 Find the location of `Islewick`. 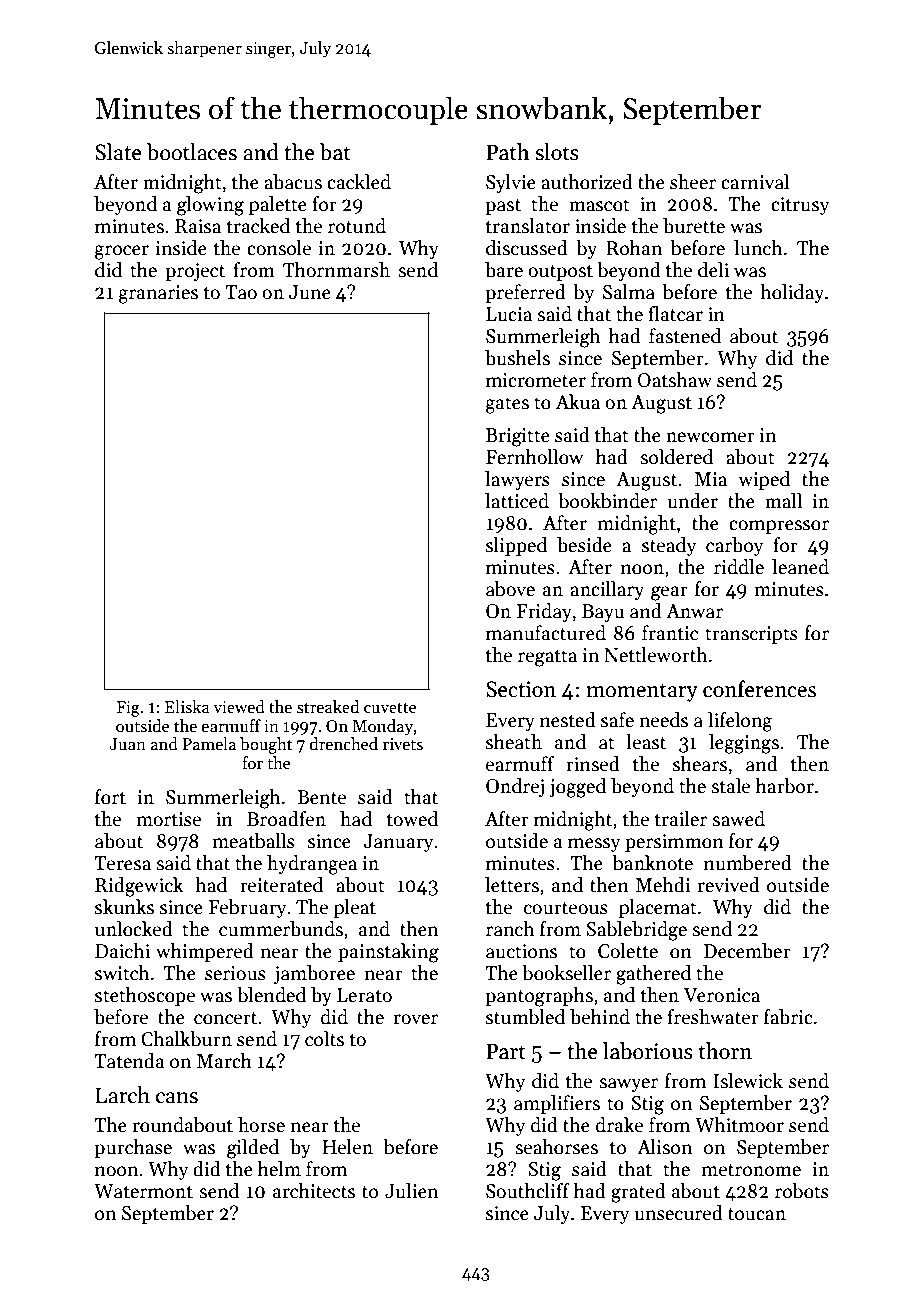

Islewick is located at coordinates (748, 1081).
